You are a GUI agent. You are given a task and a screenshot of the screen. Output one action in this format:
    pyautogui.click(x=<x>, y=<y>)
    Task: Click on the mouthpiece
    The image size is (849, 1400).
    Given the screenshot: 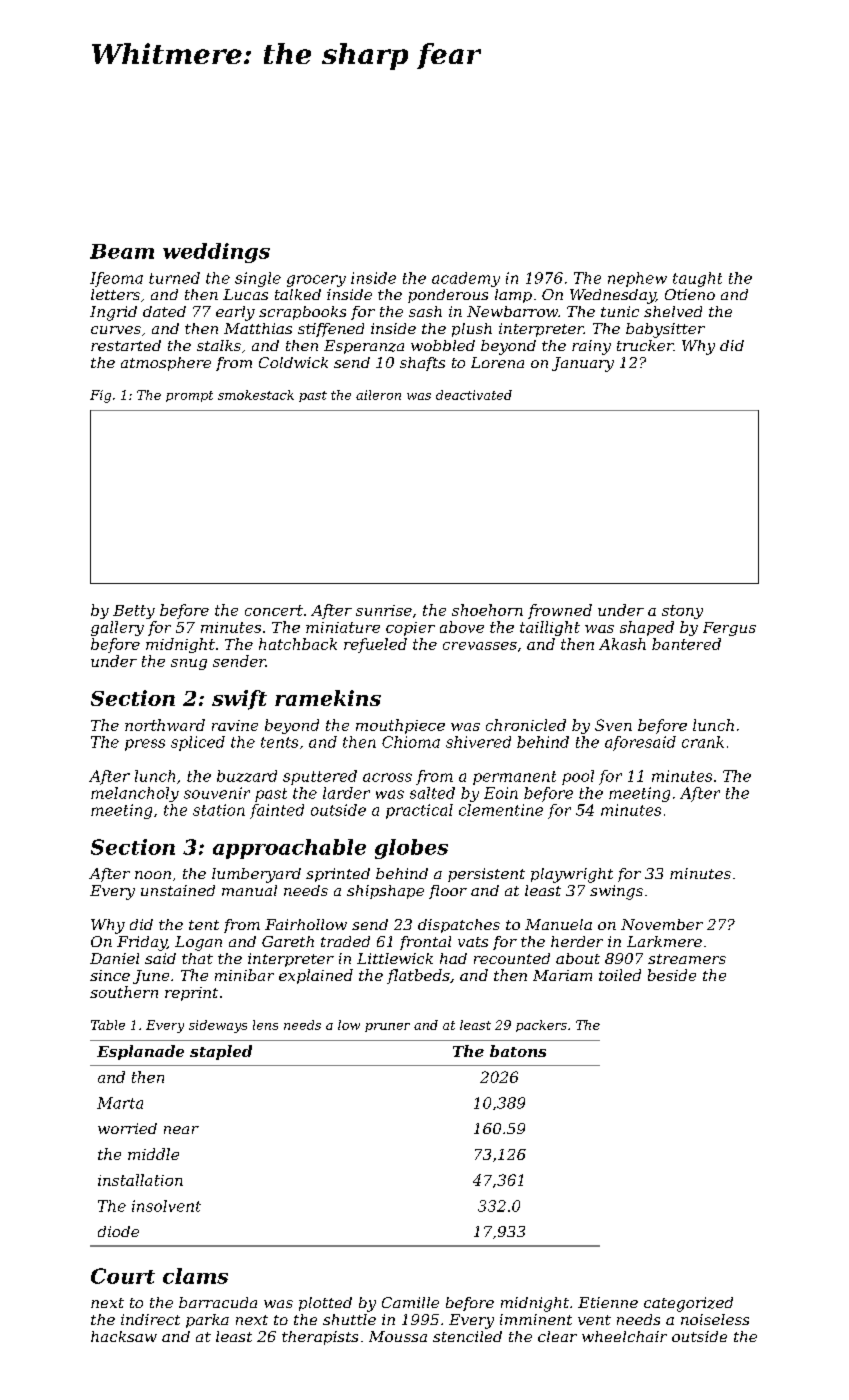 What is the action you would take?
    pyautogui.click(x=400, y=726)
